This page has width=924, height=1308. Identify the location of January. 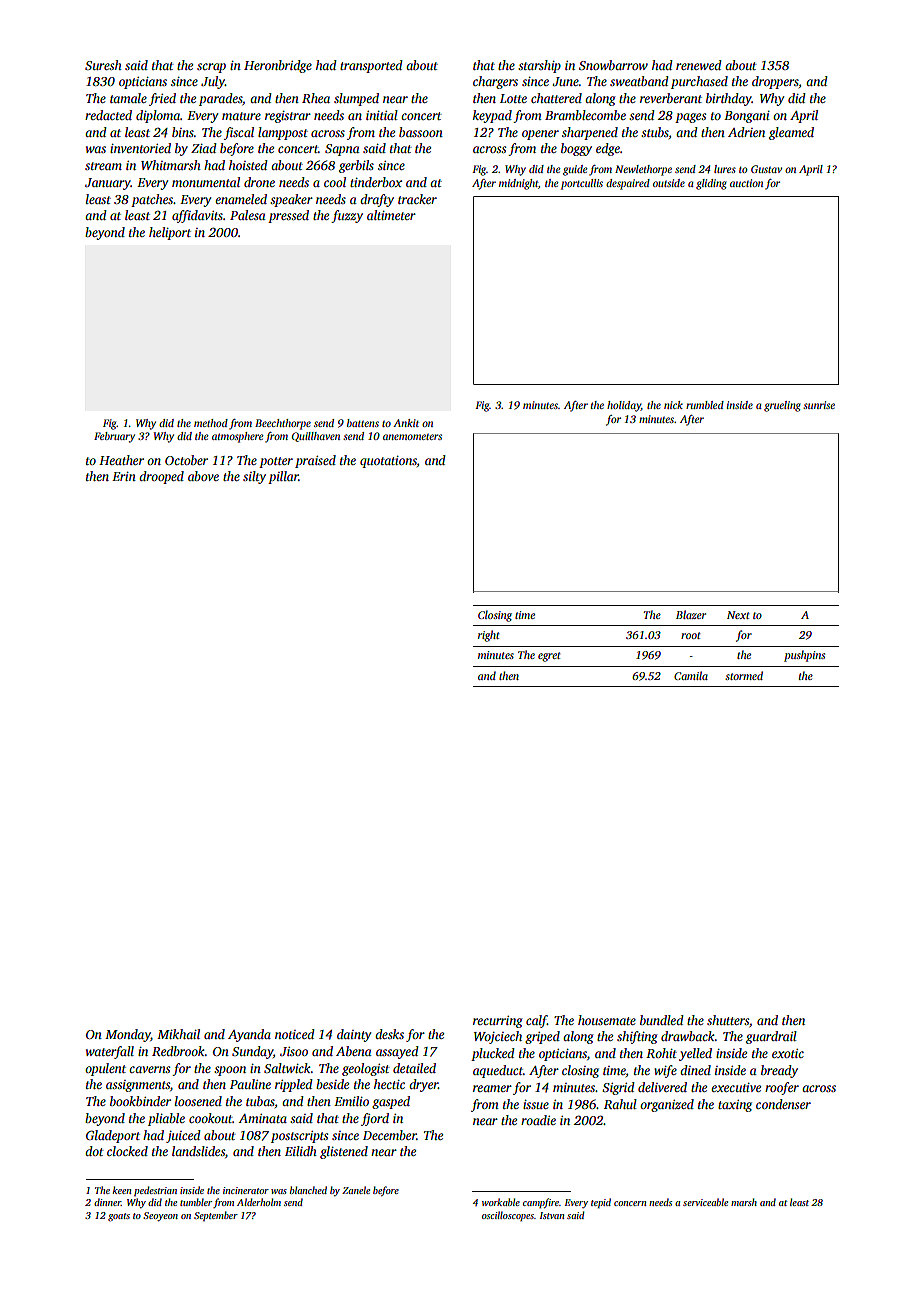
(108, 184).
